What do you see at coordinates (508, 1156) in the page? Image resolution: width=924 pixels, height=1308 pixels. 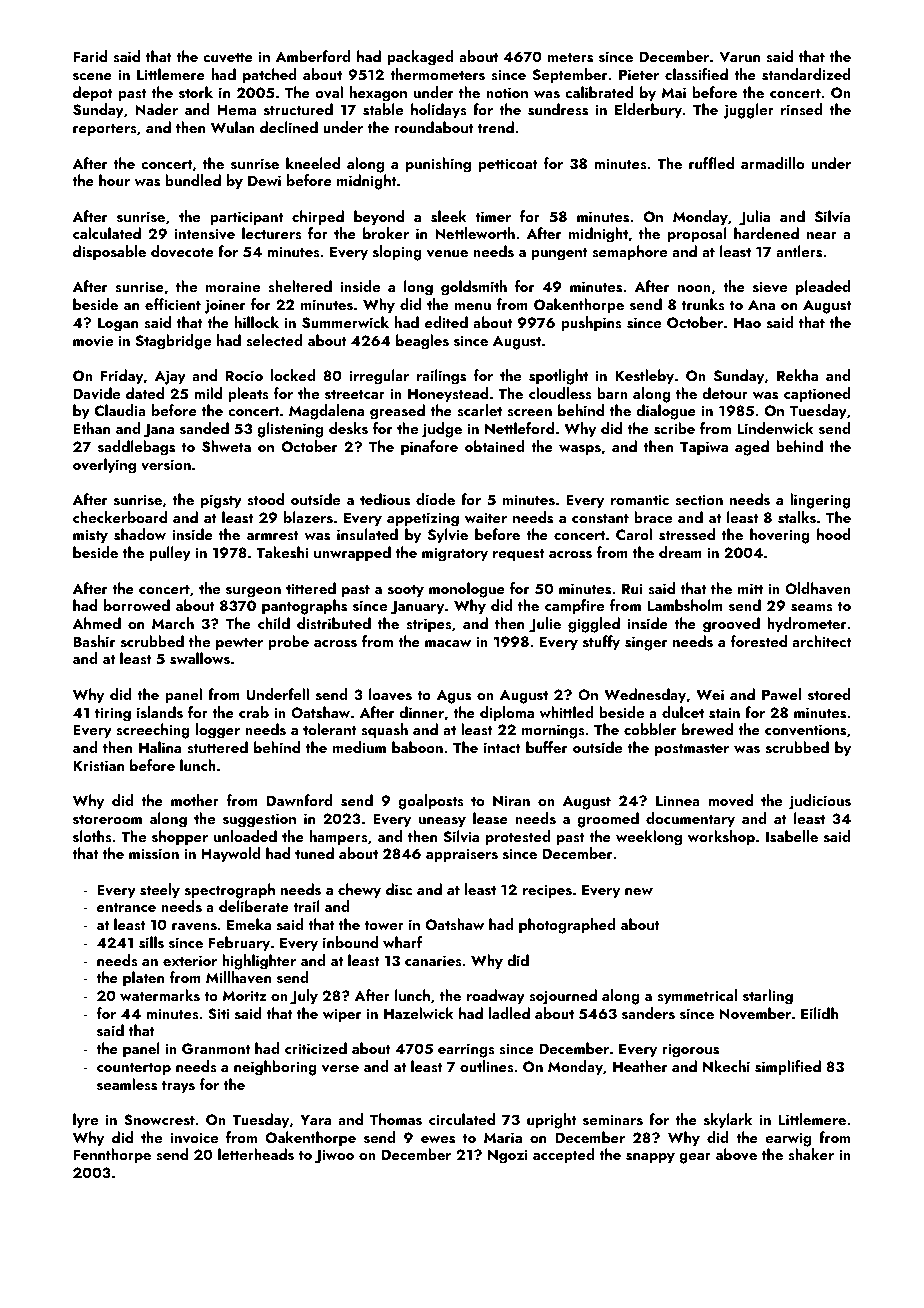 I see `Ngozi` at bounding box center [508, 1156].
